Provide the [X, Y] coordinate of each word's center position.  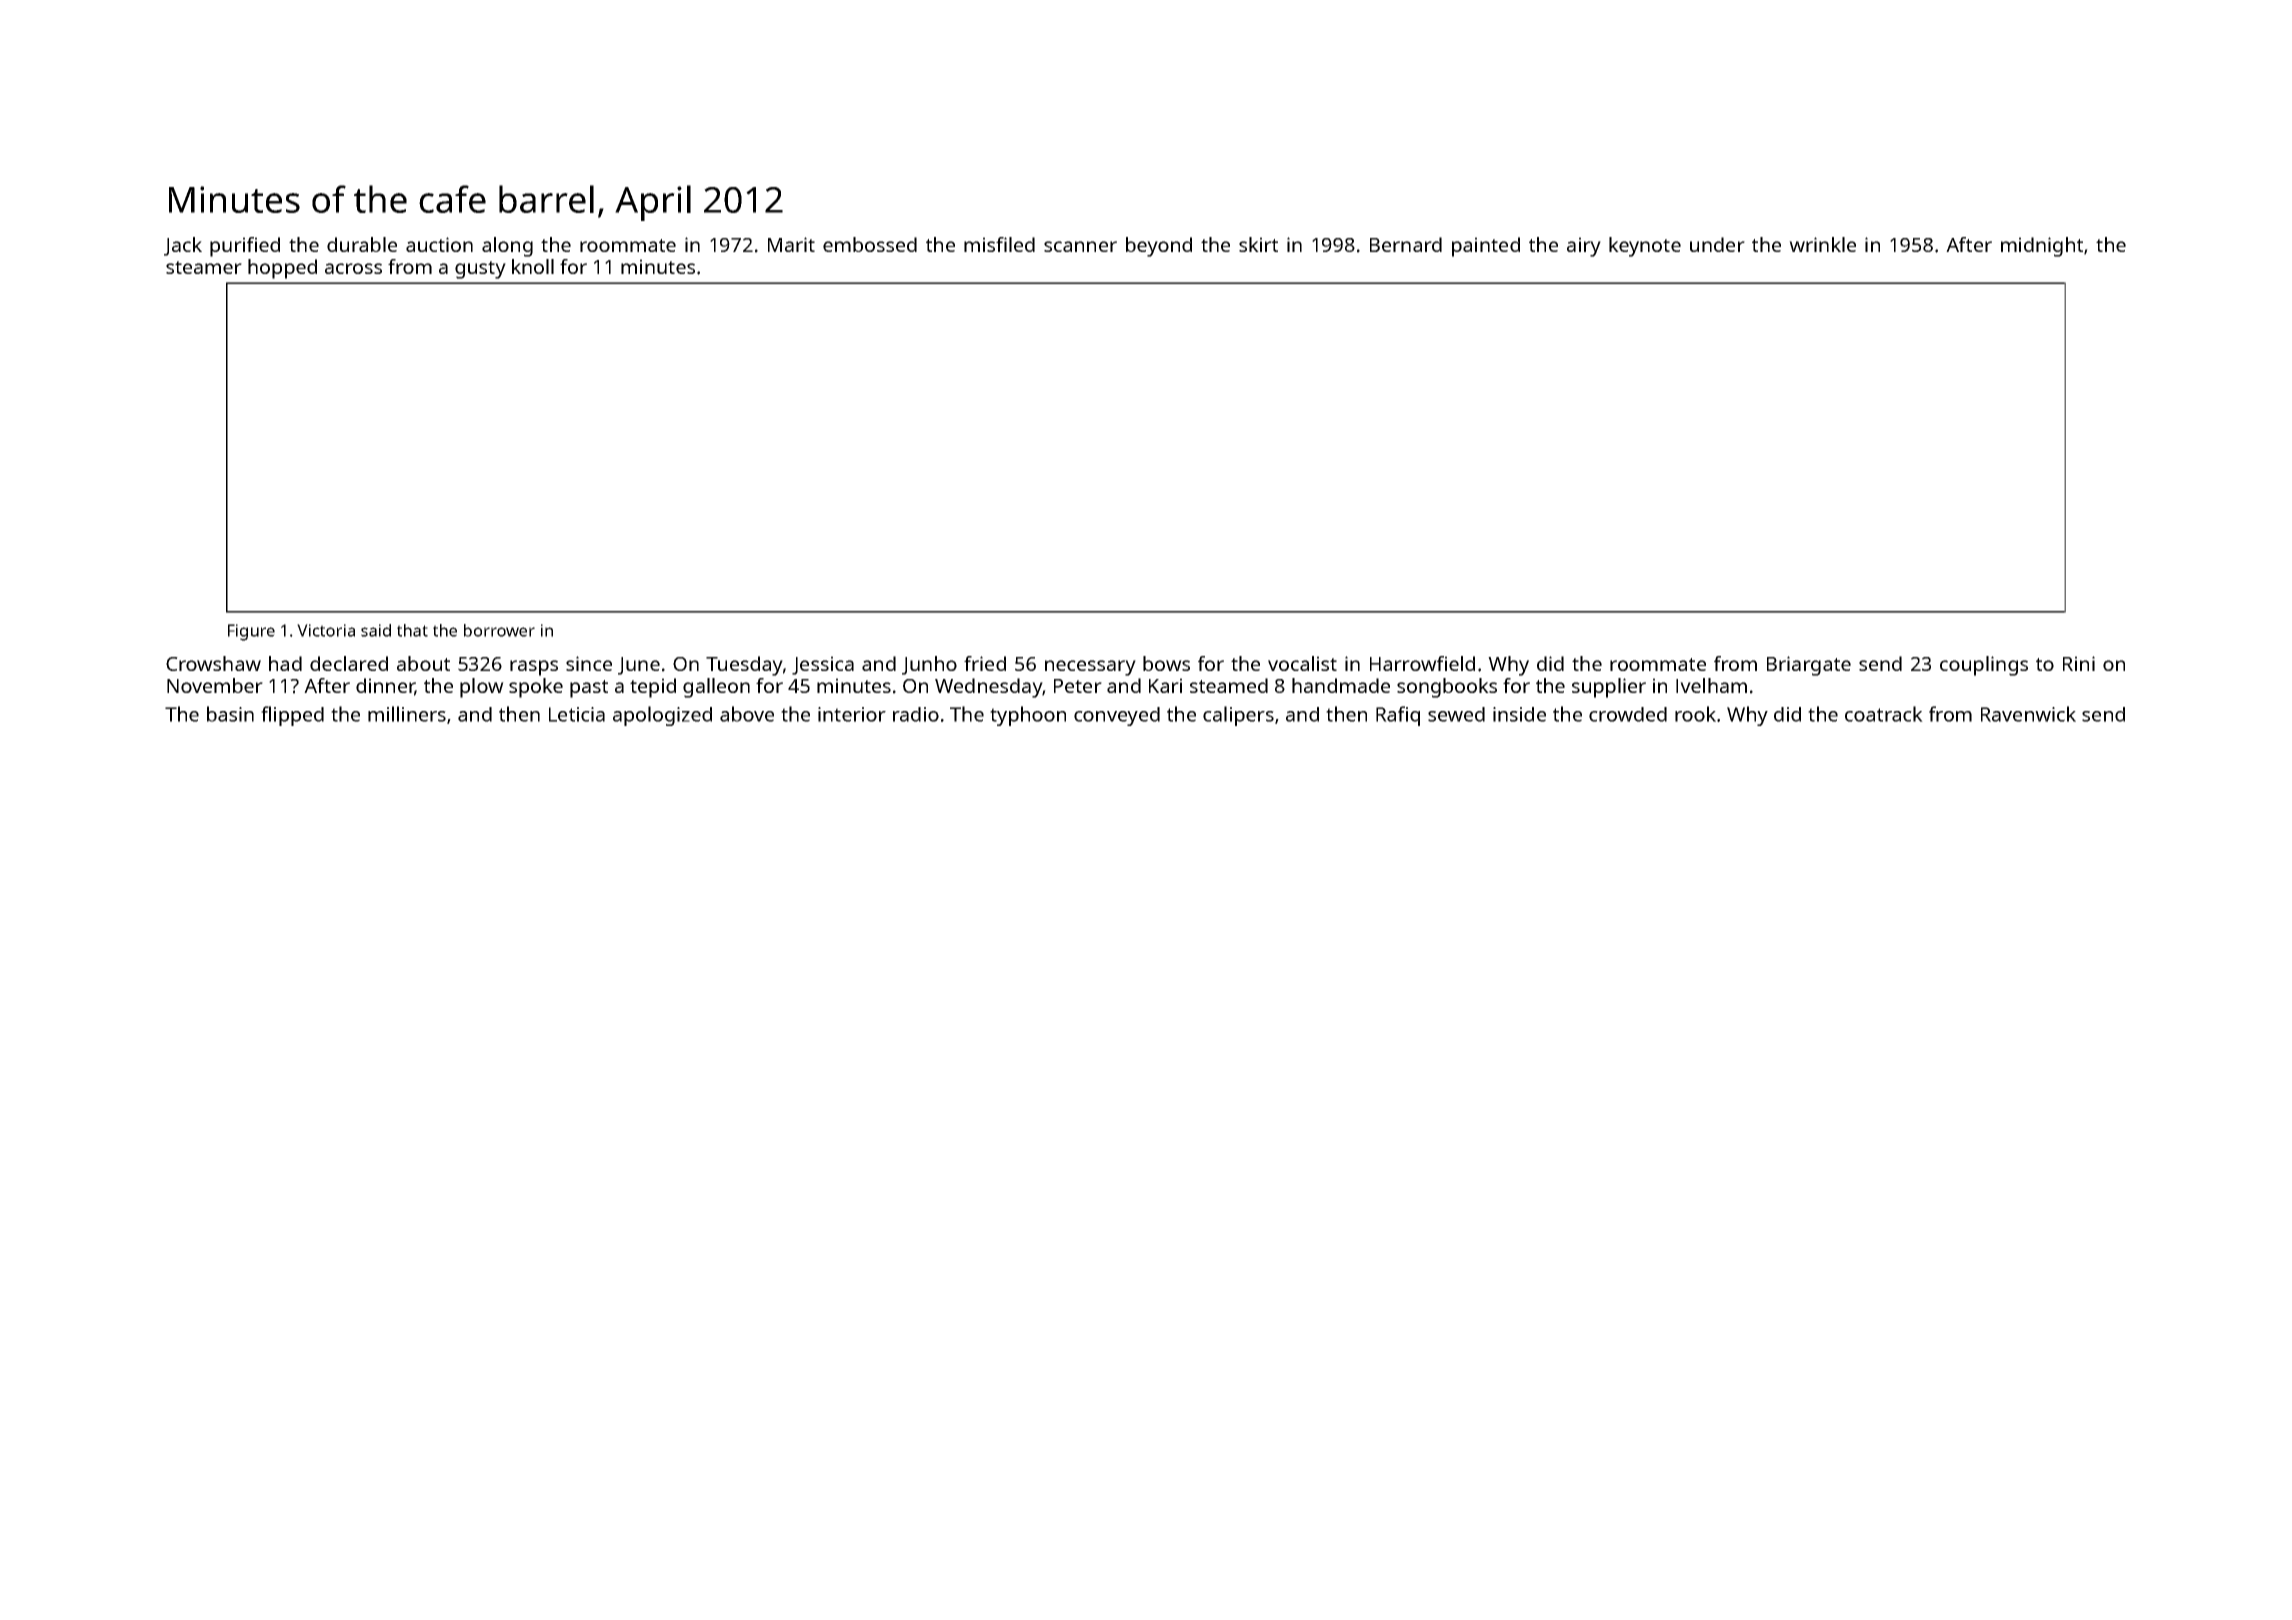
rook [1695, 714]
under [1717, 244]
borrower [499, 630]
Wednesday [988, 688]
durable [362, 244]
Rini [2079, 663]
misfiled [999, 244]
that [412, 630]
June [639, 666]
